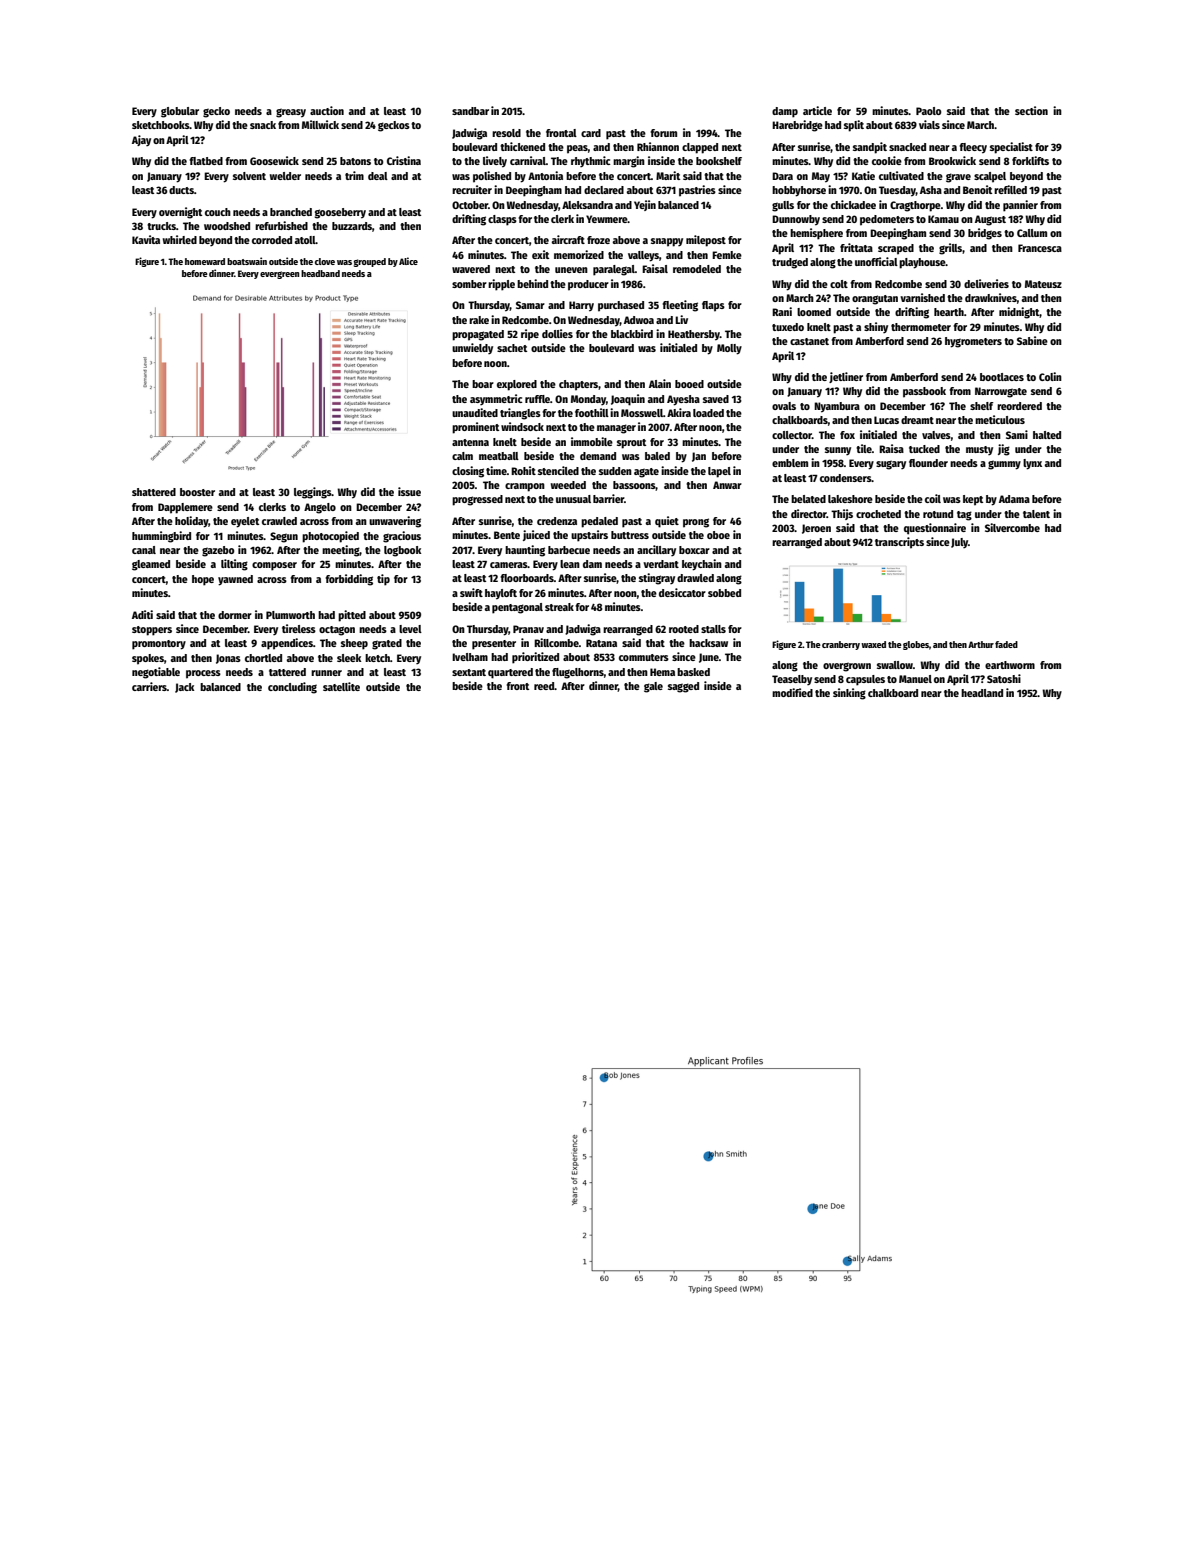 The height and width of the document is (1545, 1194). Describe the element at coordinates (1031, 110) in the document. I see `section` at that location.
